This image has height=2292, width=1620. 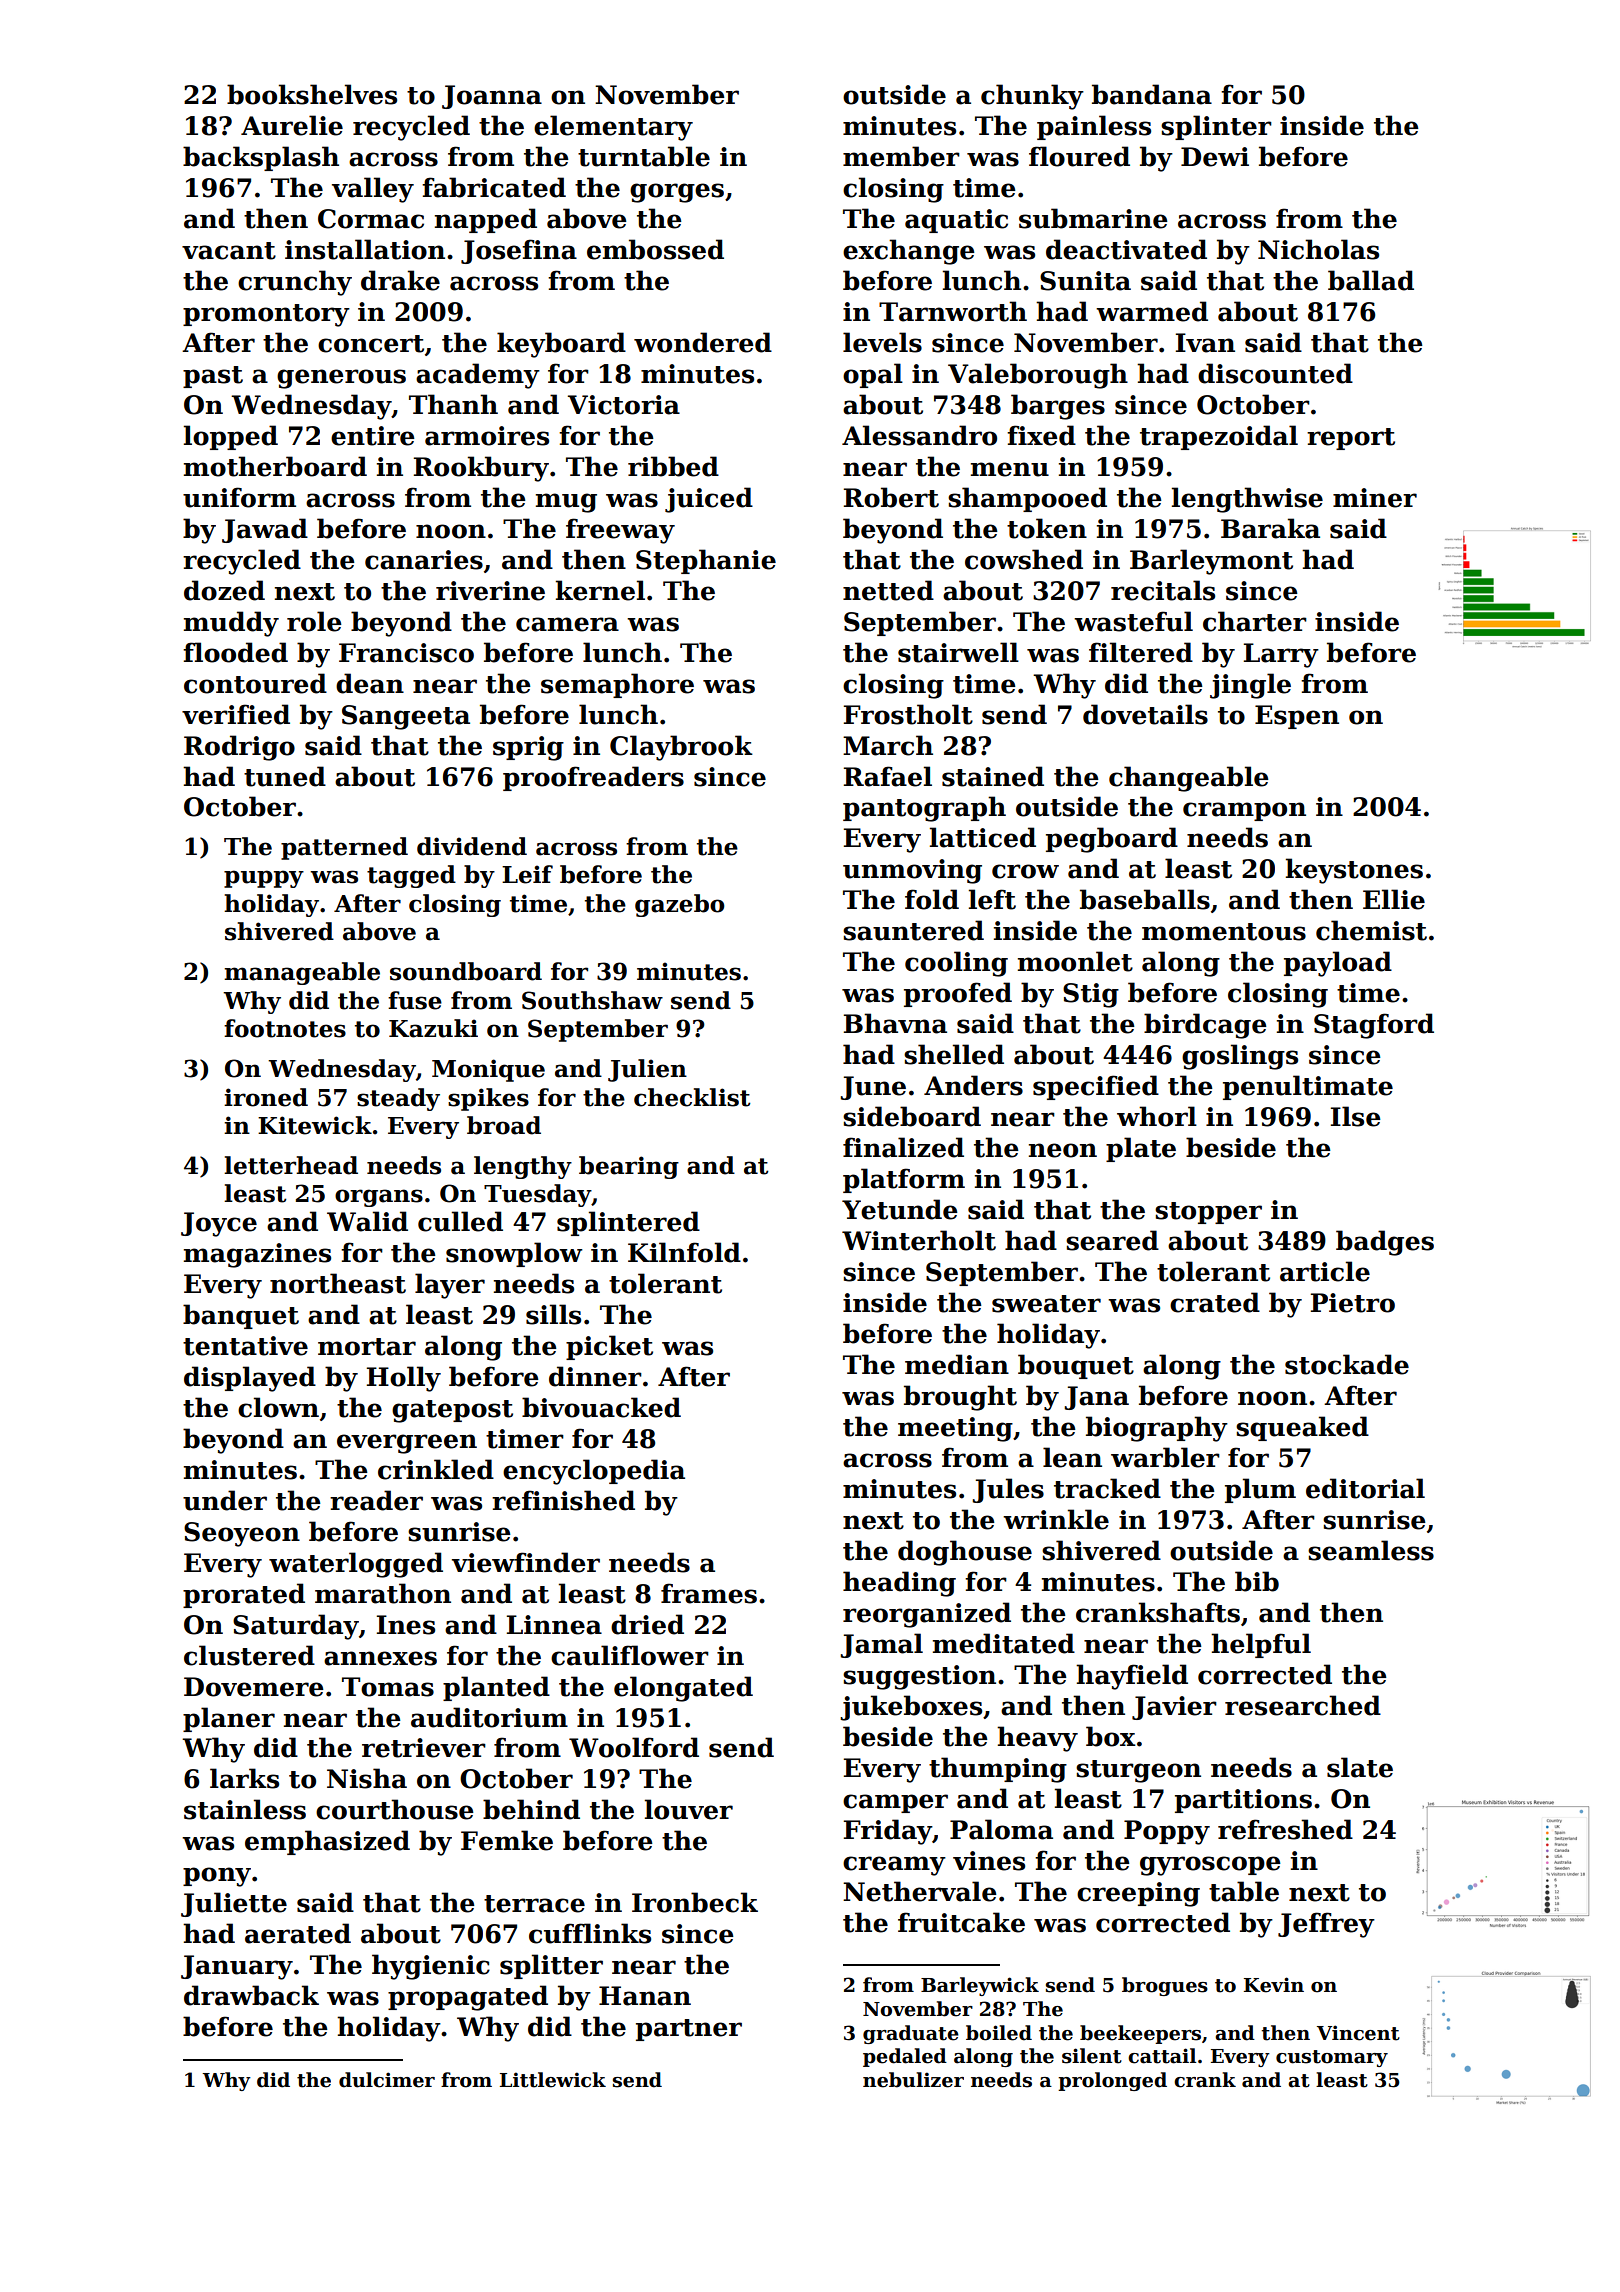 I want to click on dulcimer, so click(x=387, y=2080).
